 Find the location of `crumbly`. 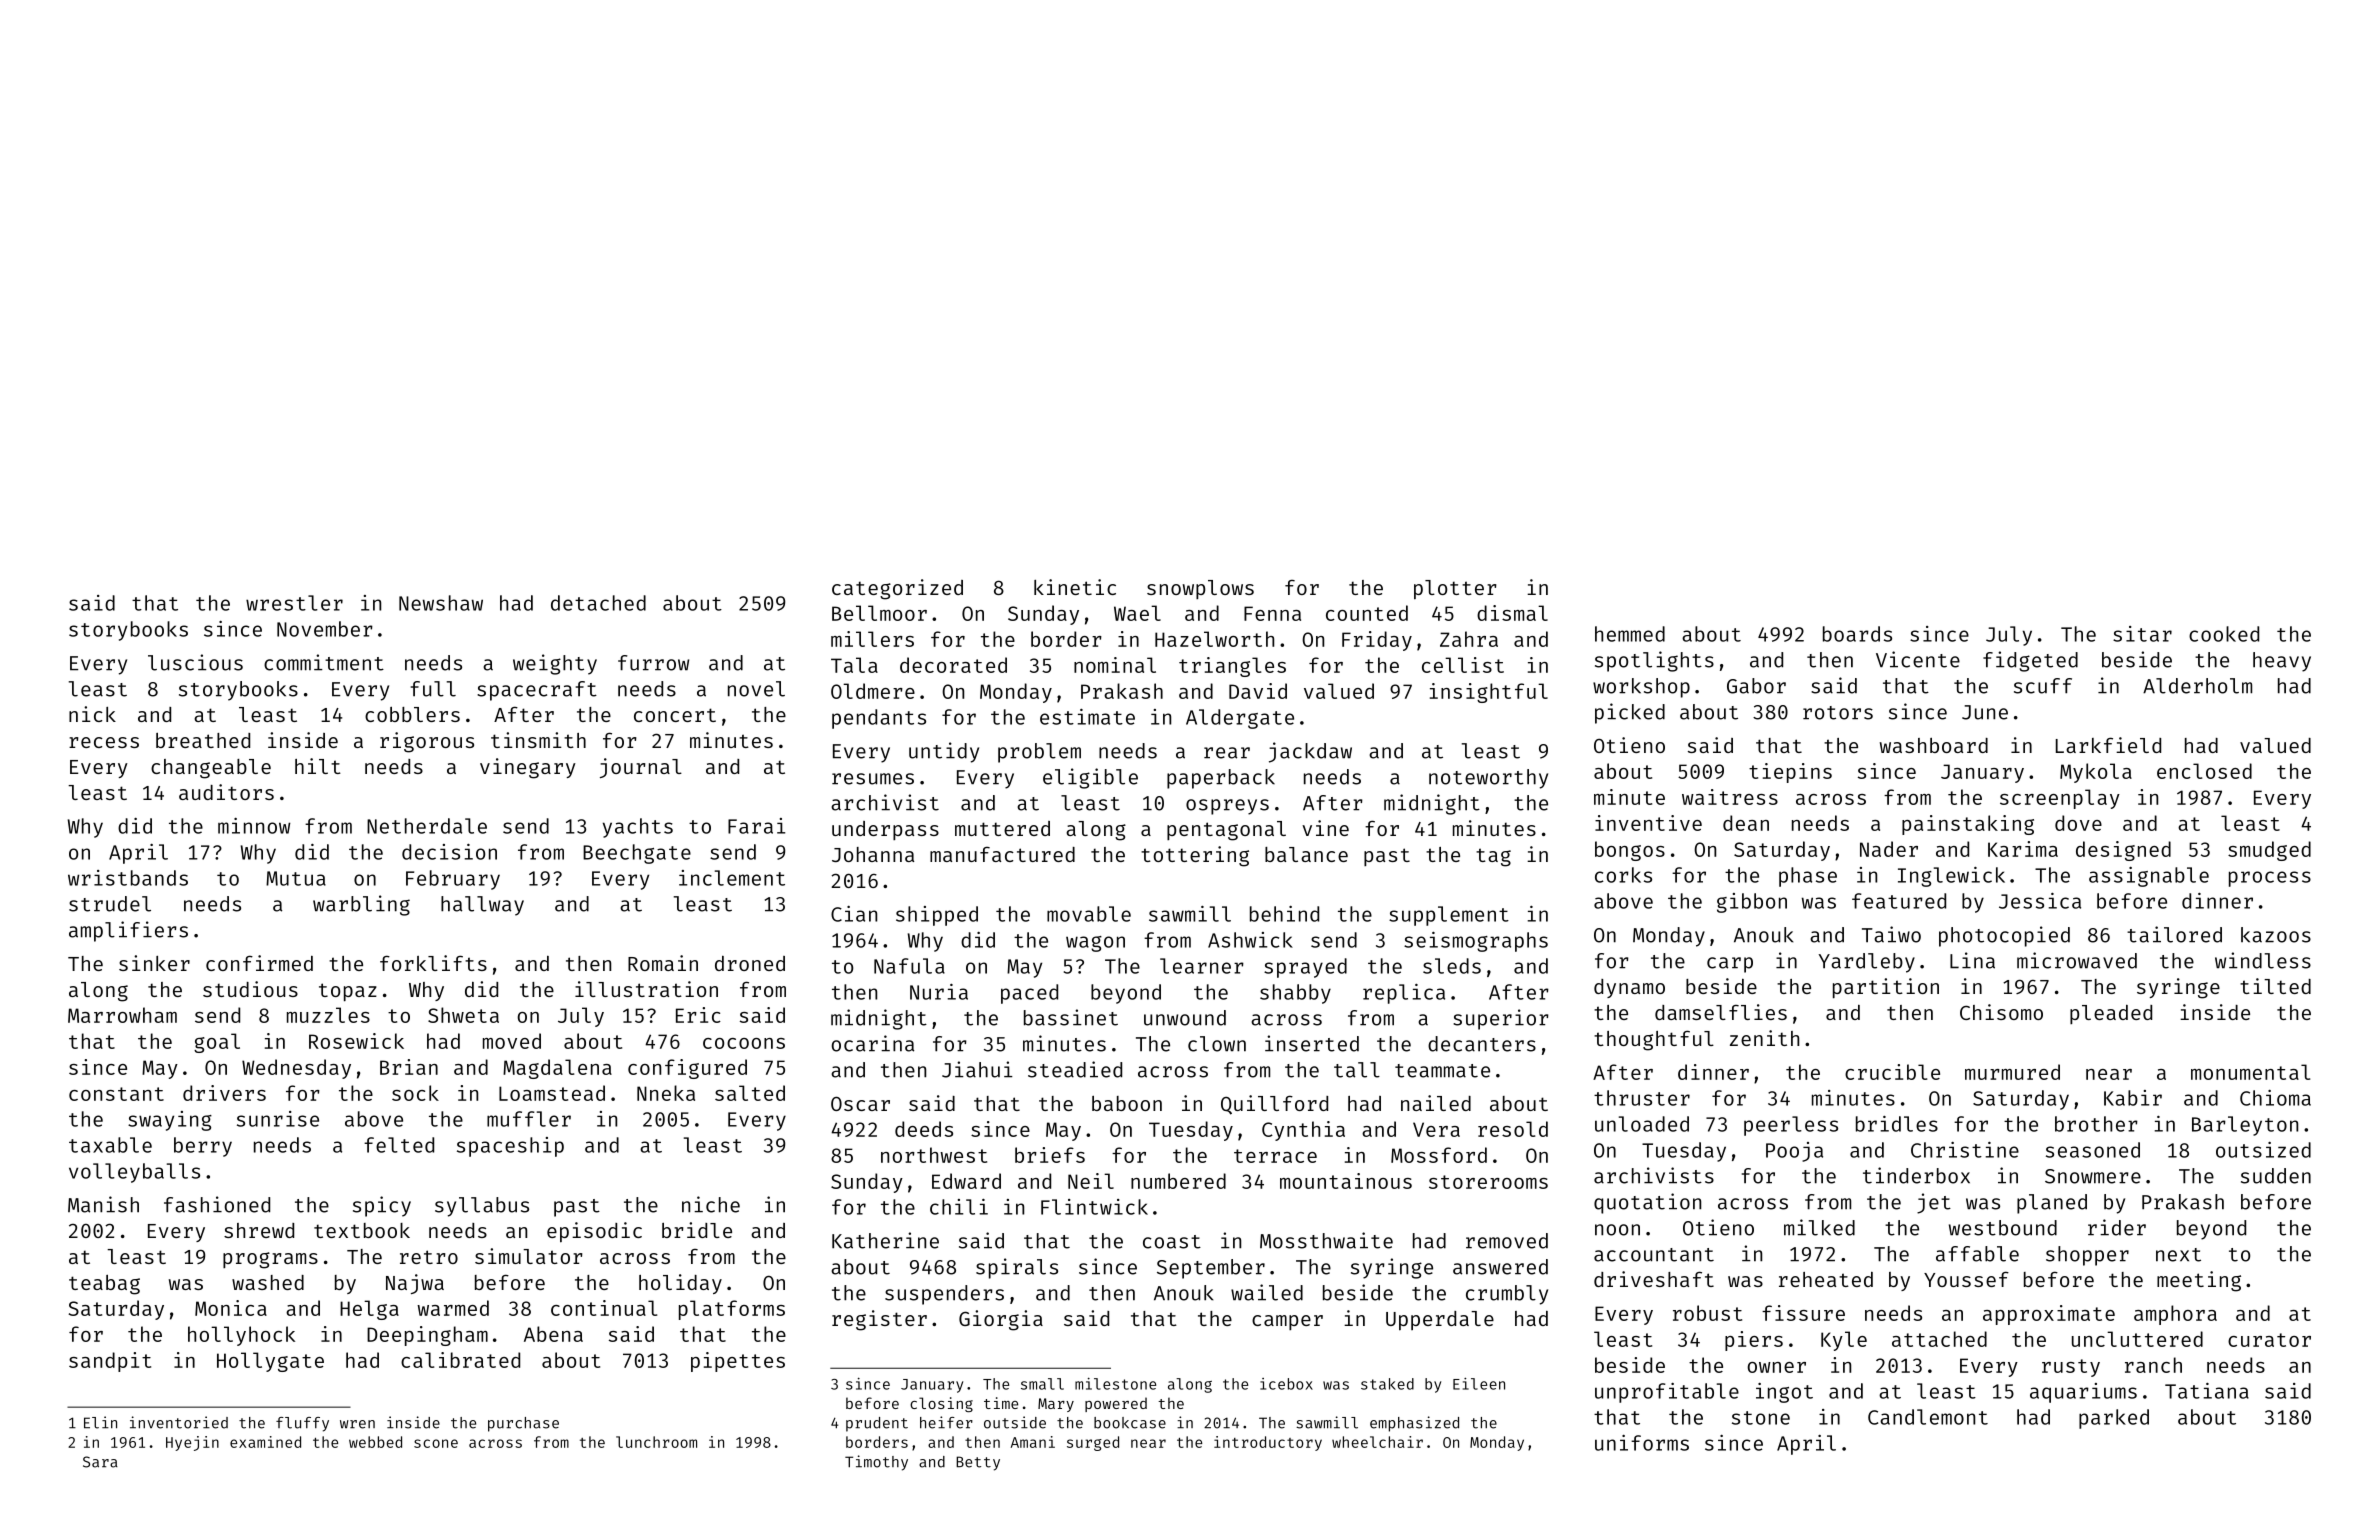

crumbly is located at coordinates (1507, 1295).
